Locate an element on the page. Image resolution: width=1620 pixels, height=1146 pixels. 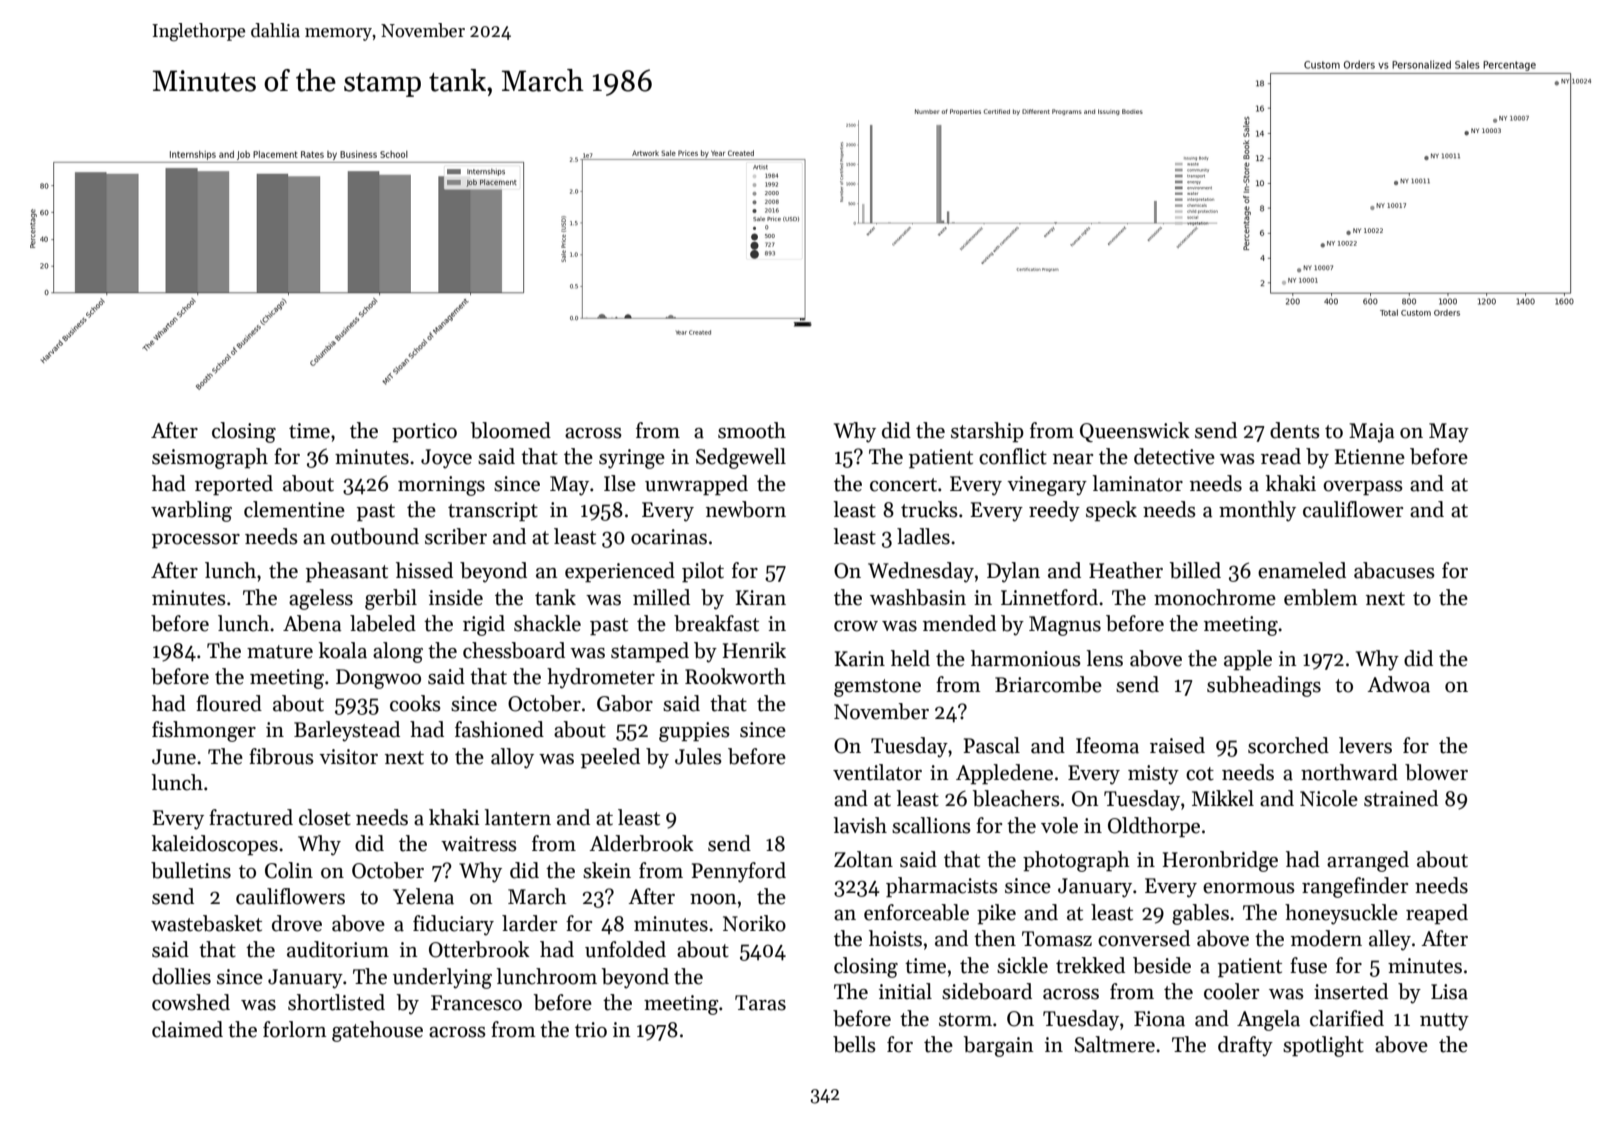
modern is located at coordinates (1326, 938).
